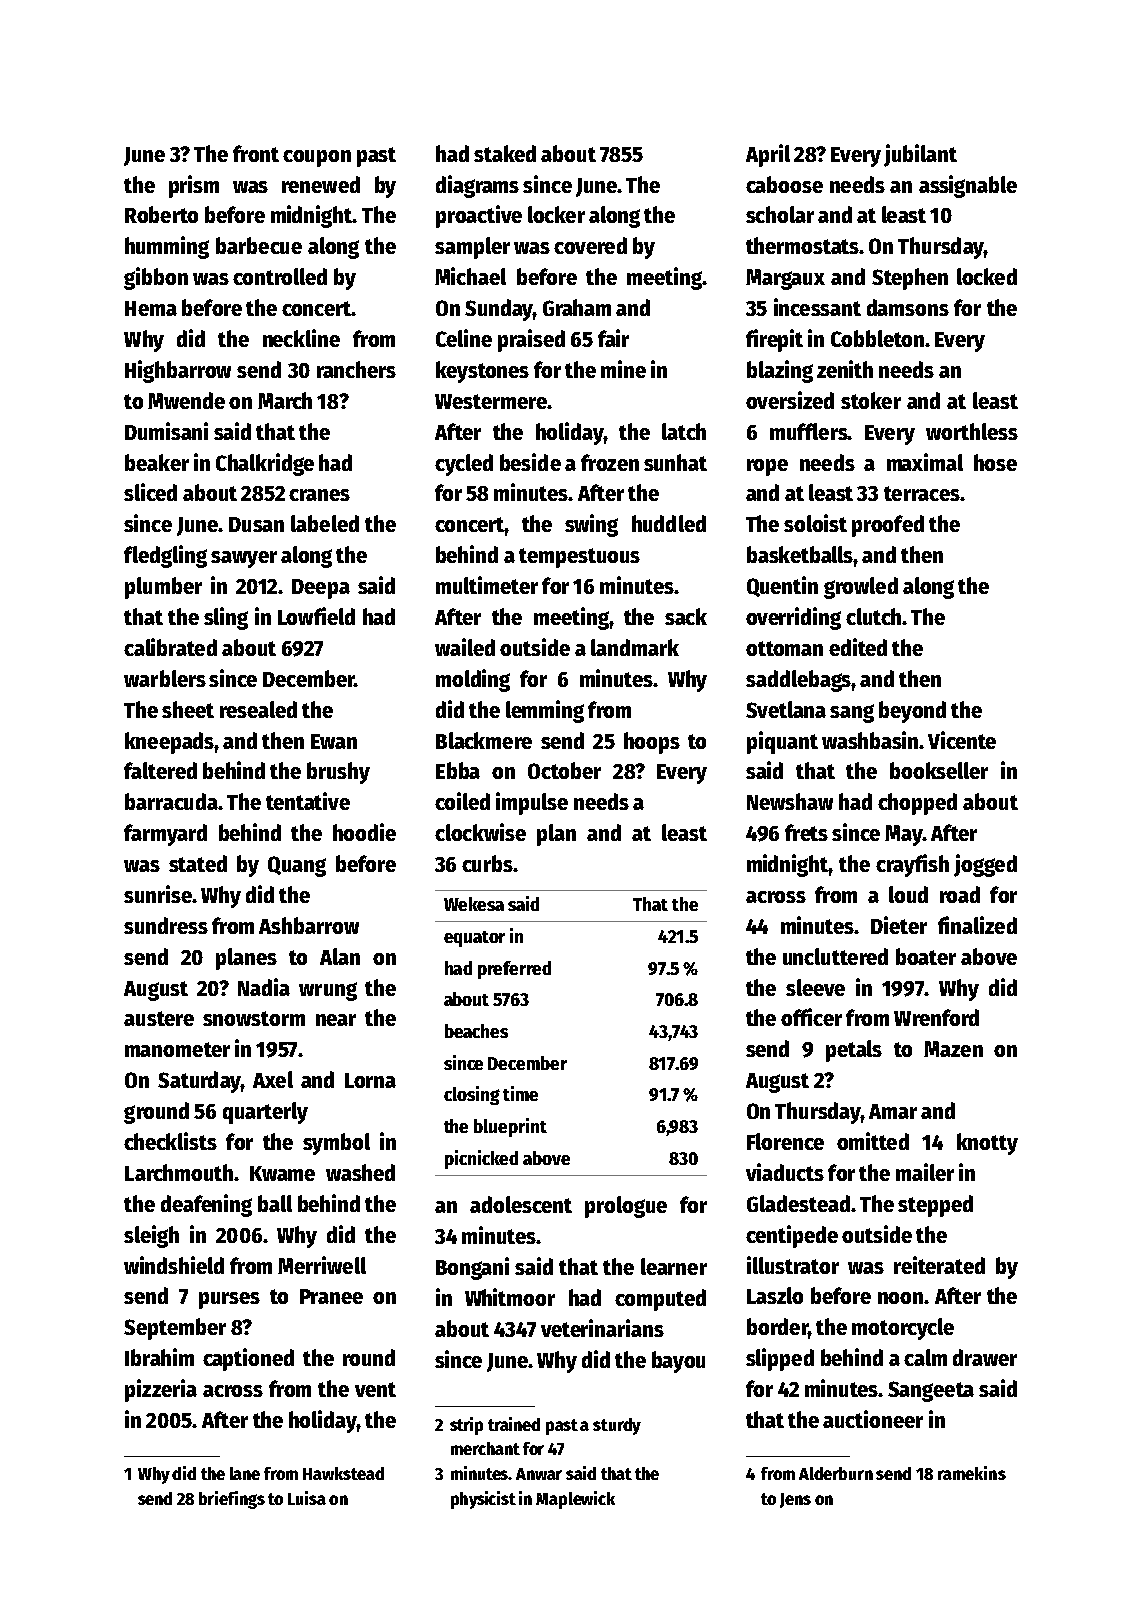  I want to click on renewed, so click(321, 184).
